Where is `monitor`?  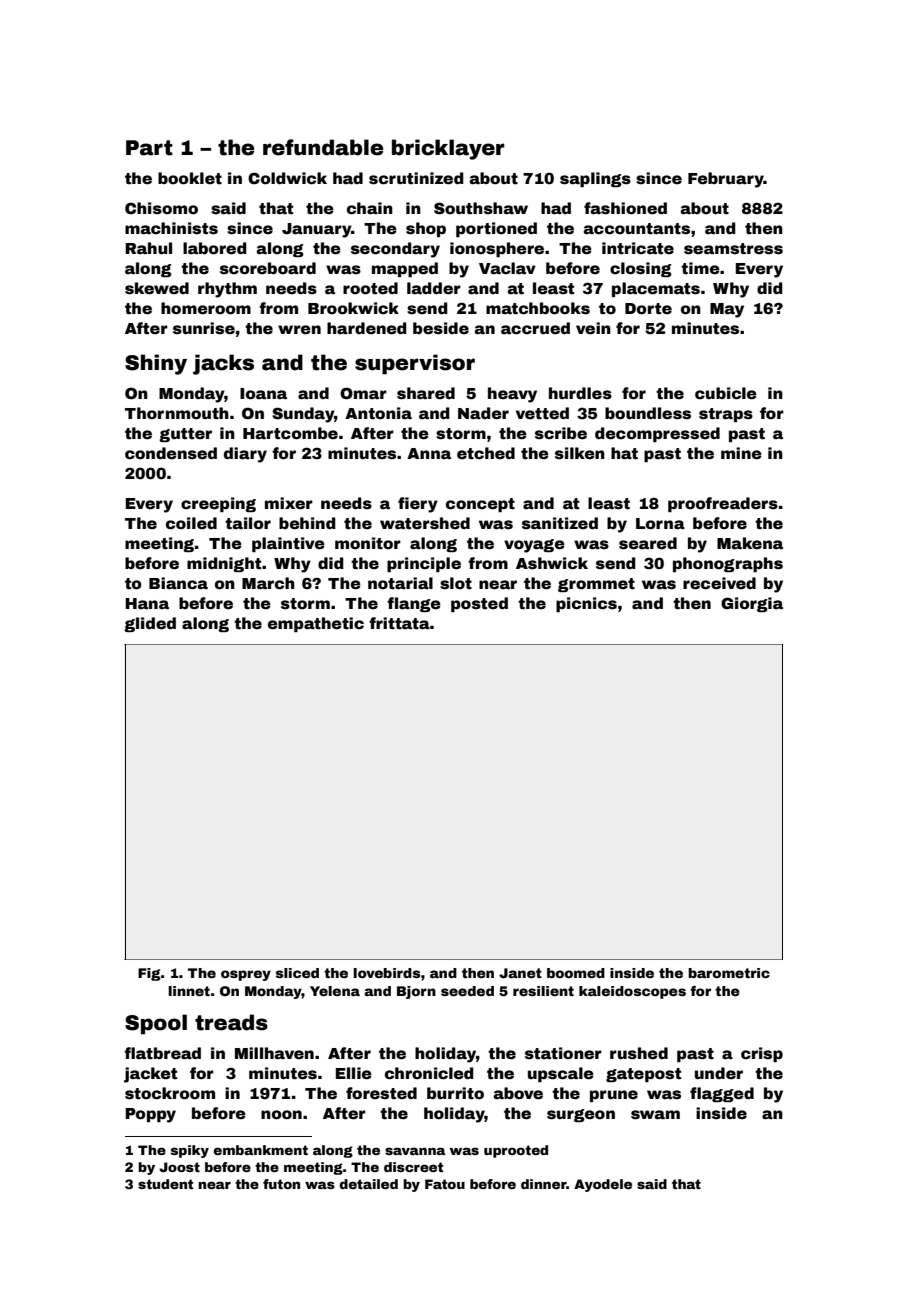
monitor is located at coordinates (368, 543).
